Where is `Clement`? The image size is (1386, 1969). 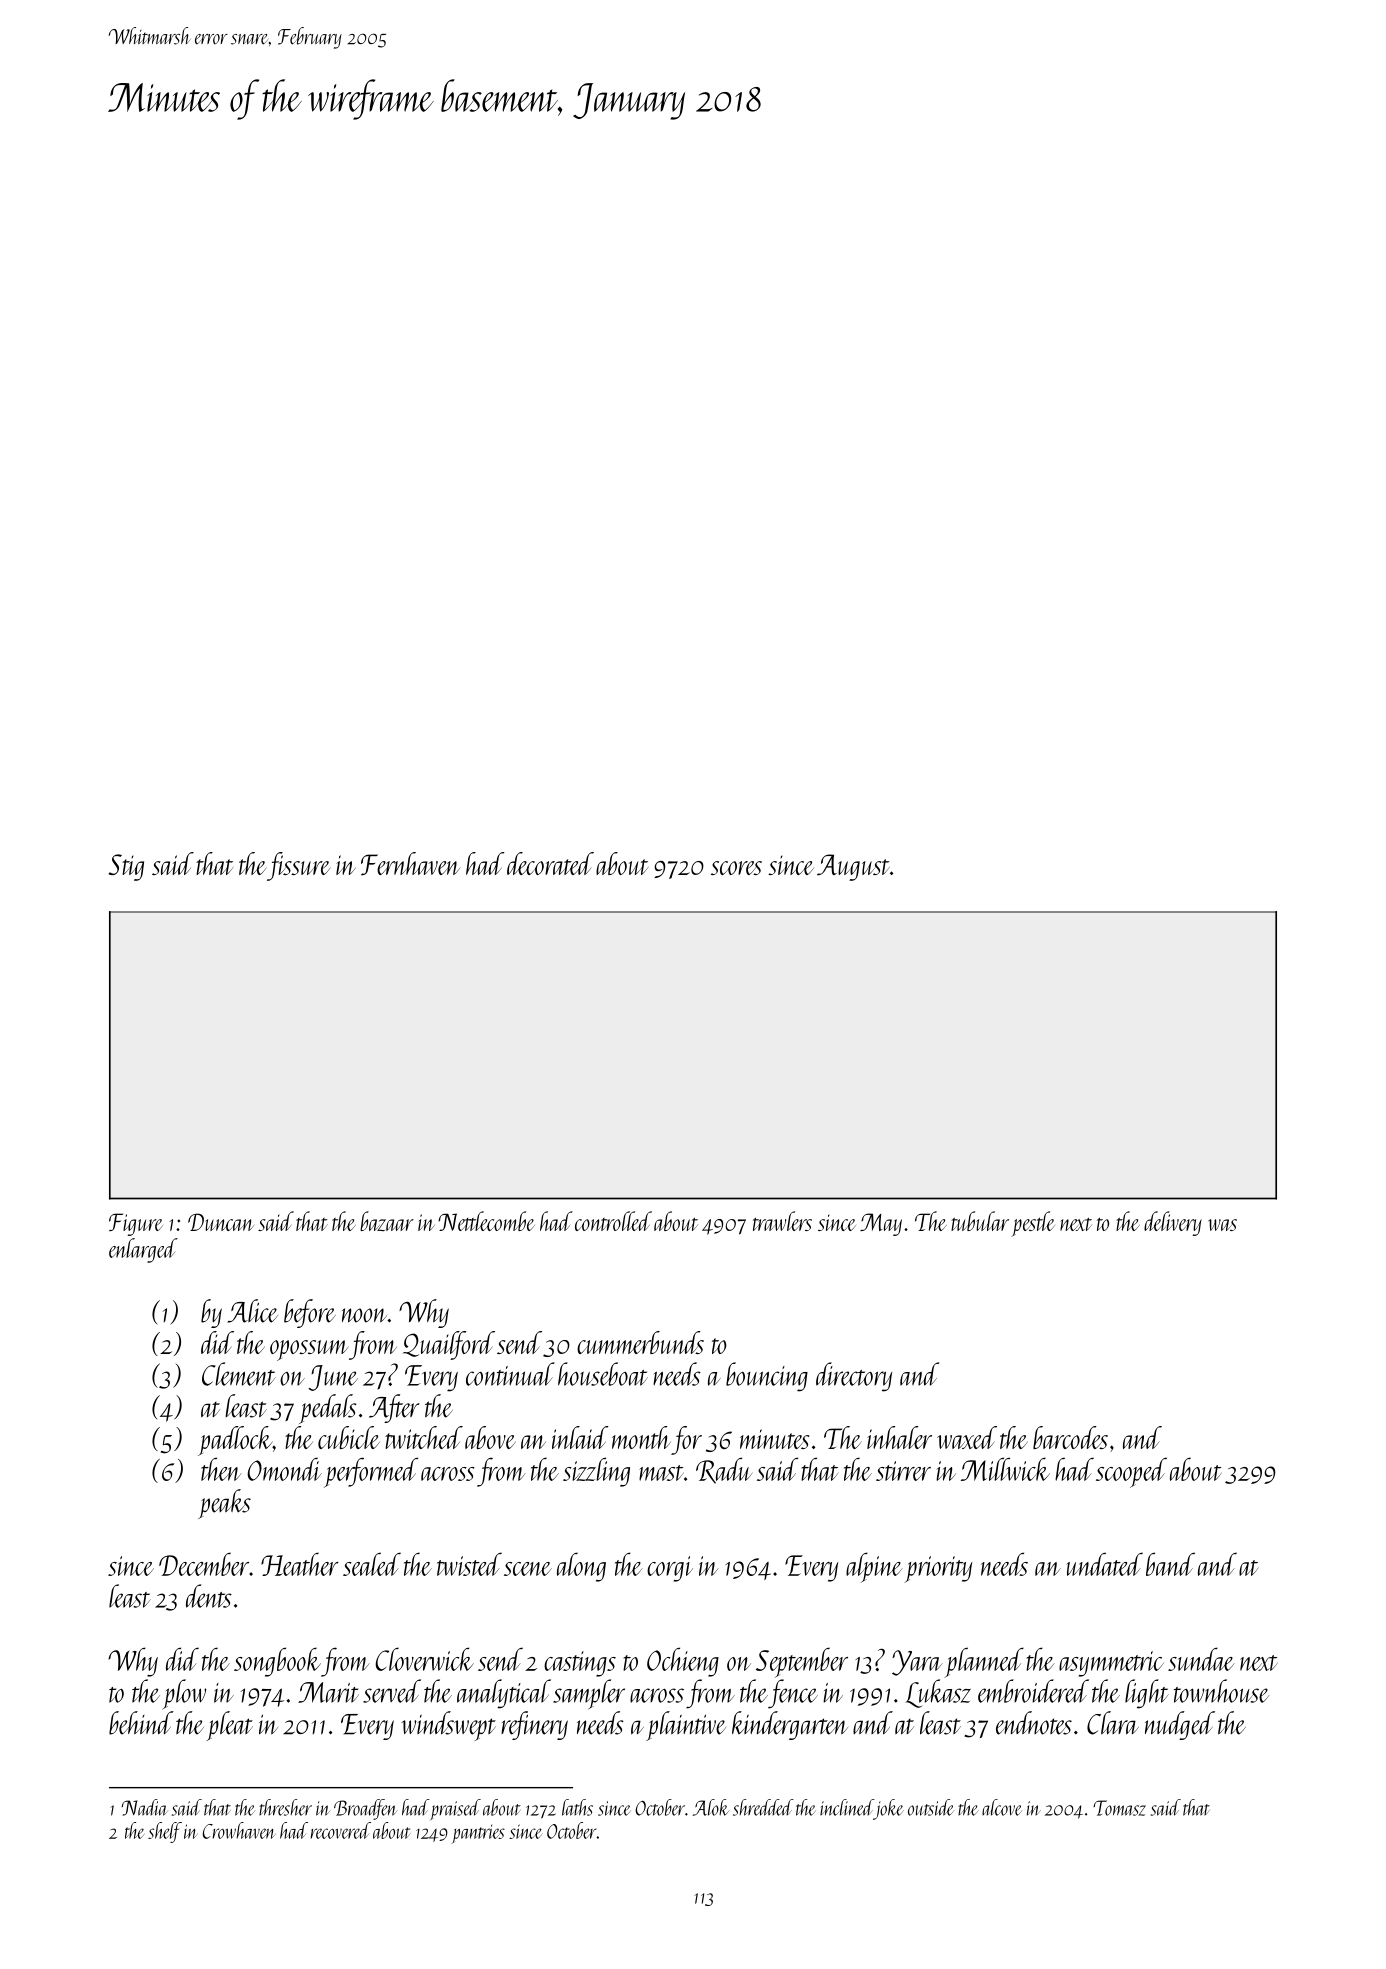 Clement is located at coordinates (239, 1374).
